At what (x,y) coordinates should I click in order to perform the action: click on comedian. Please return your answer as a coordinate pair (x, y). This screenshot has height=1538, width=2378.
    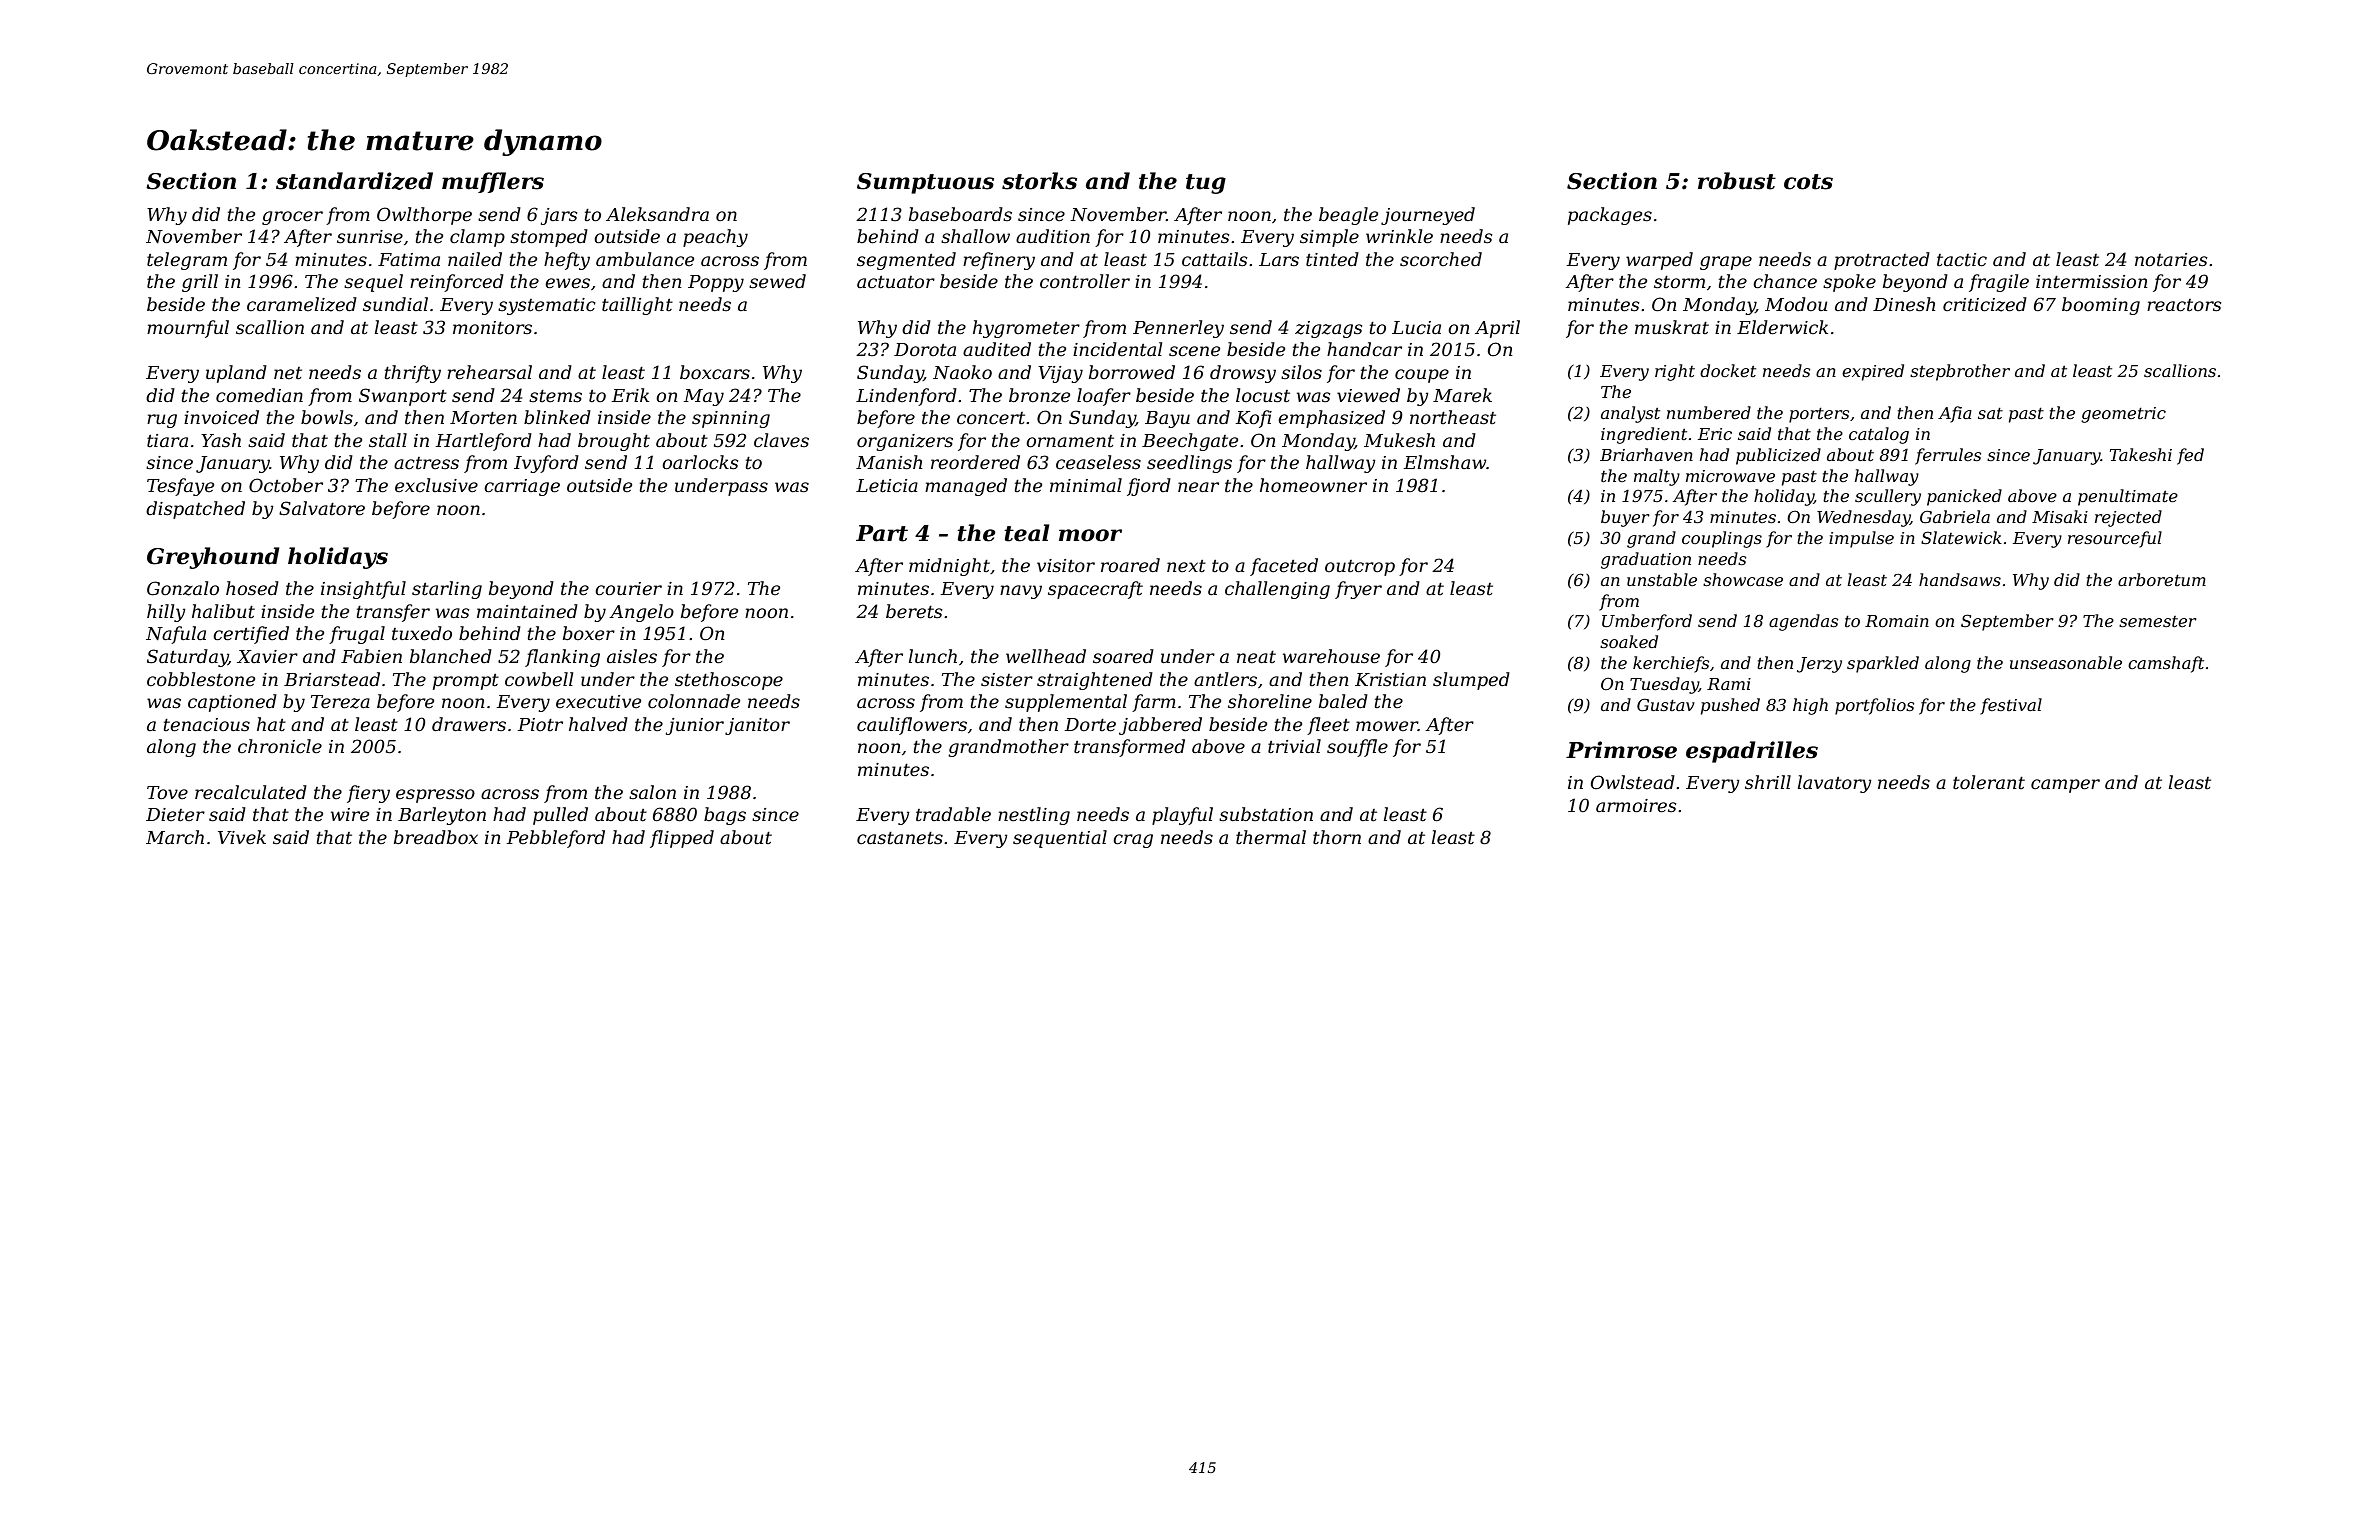
    Looking at the image, I should click on (259, 395).
